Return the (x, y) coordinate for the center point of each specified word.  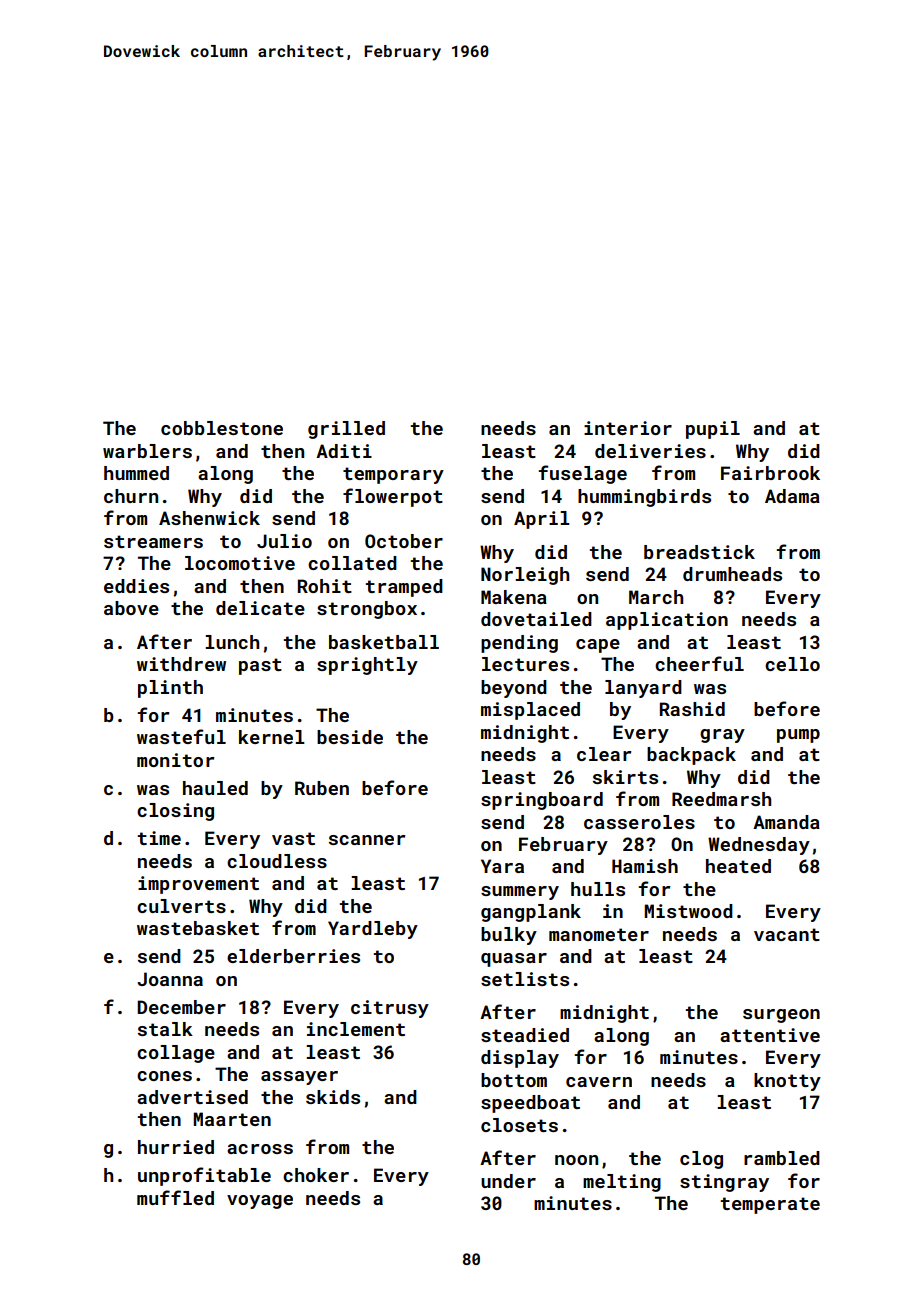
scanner (367, 840)
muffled (175, 1197)
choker (316, 1175)
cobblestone (222, 428)
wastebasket (198, 928)
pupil (713, 430)
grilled (346, 430)
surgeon (781, 1016)
